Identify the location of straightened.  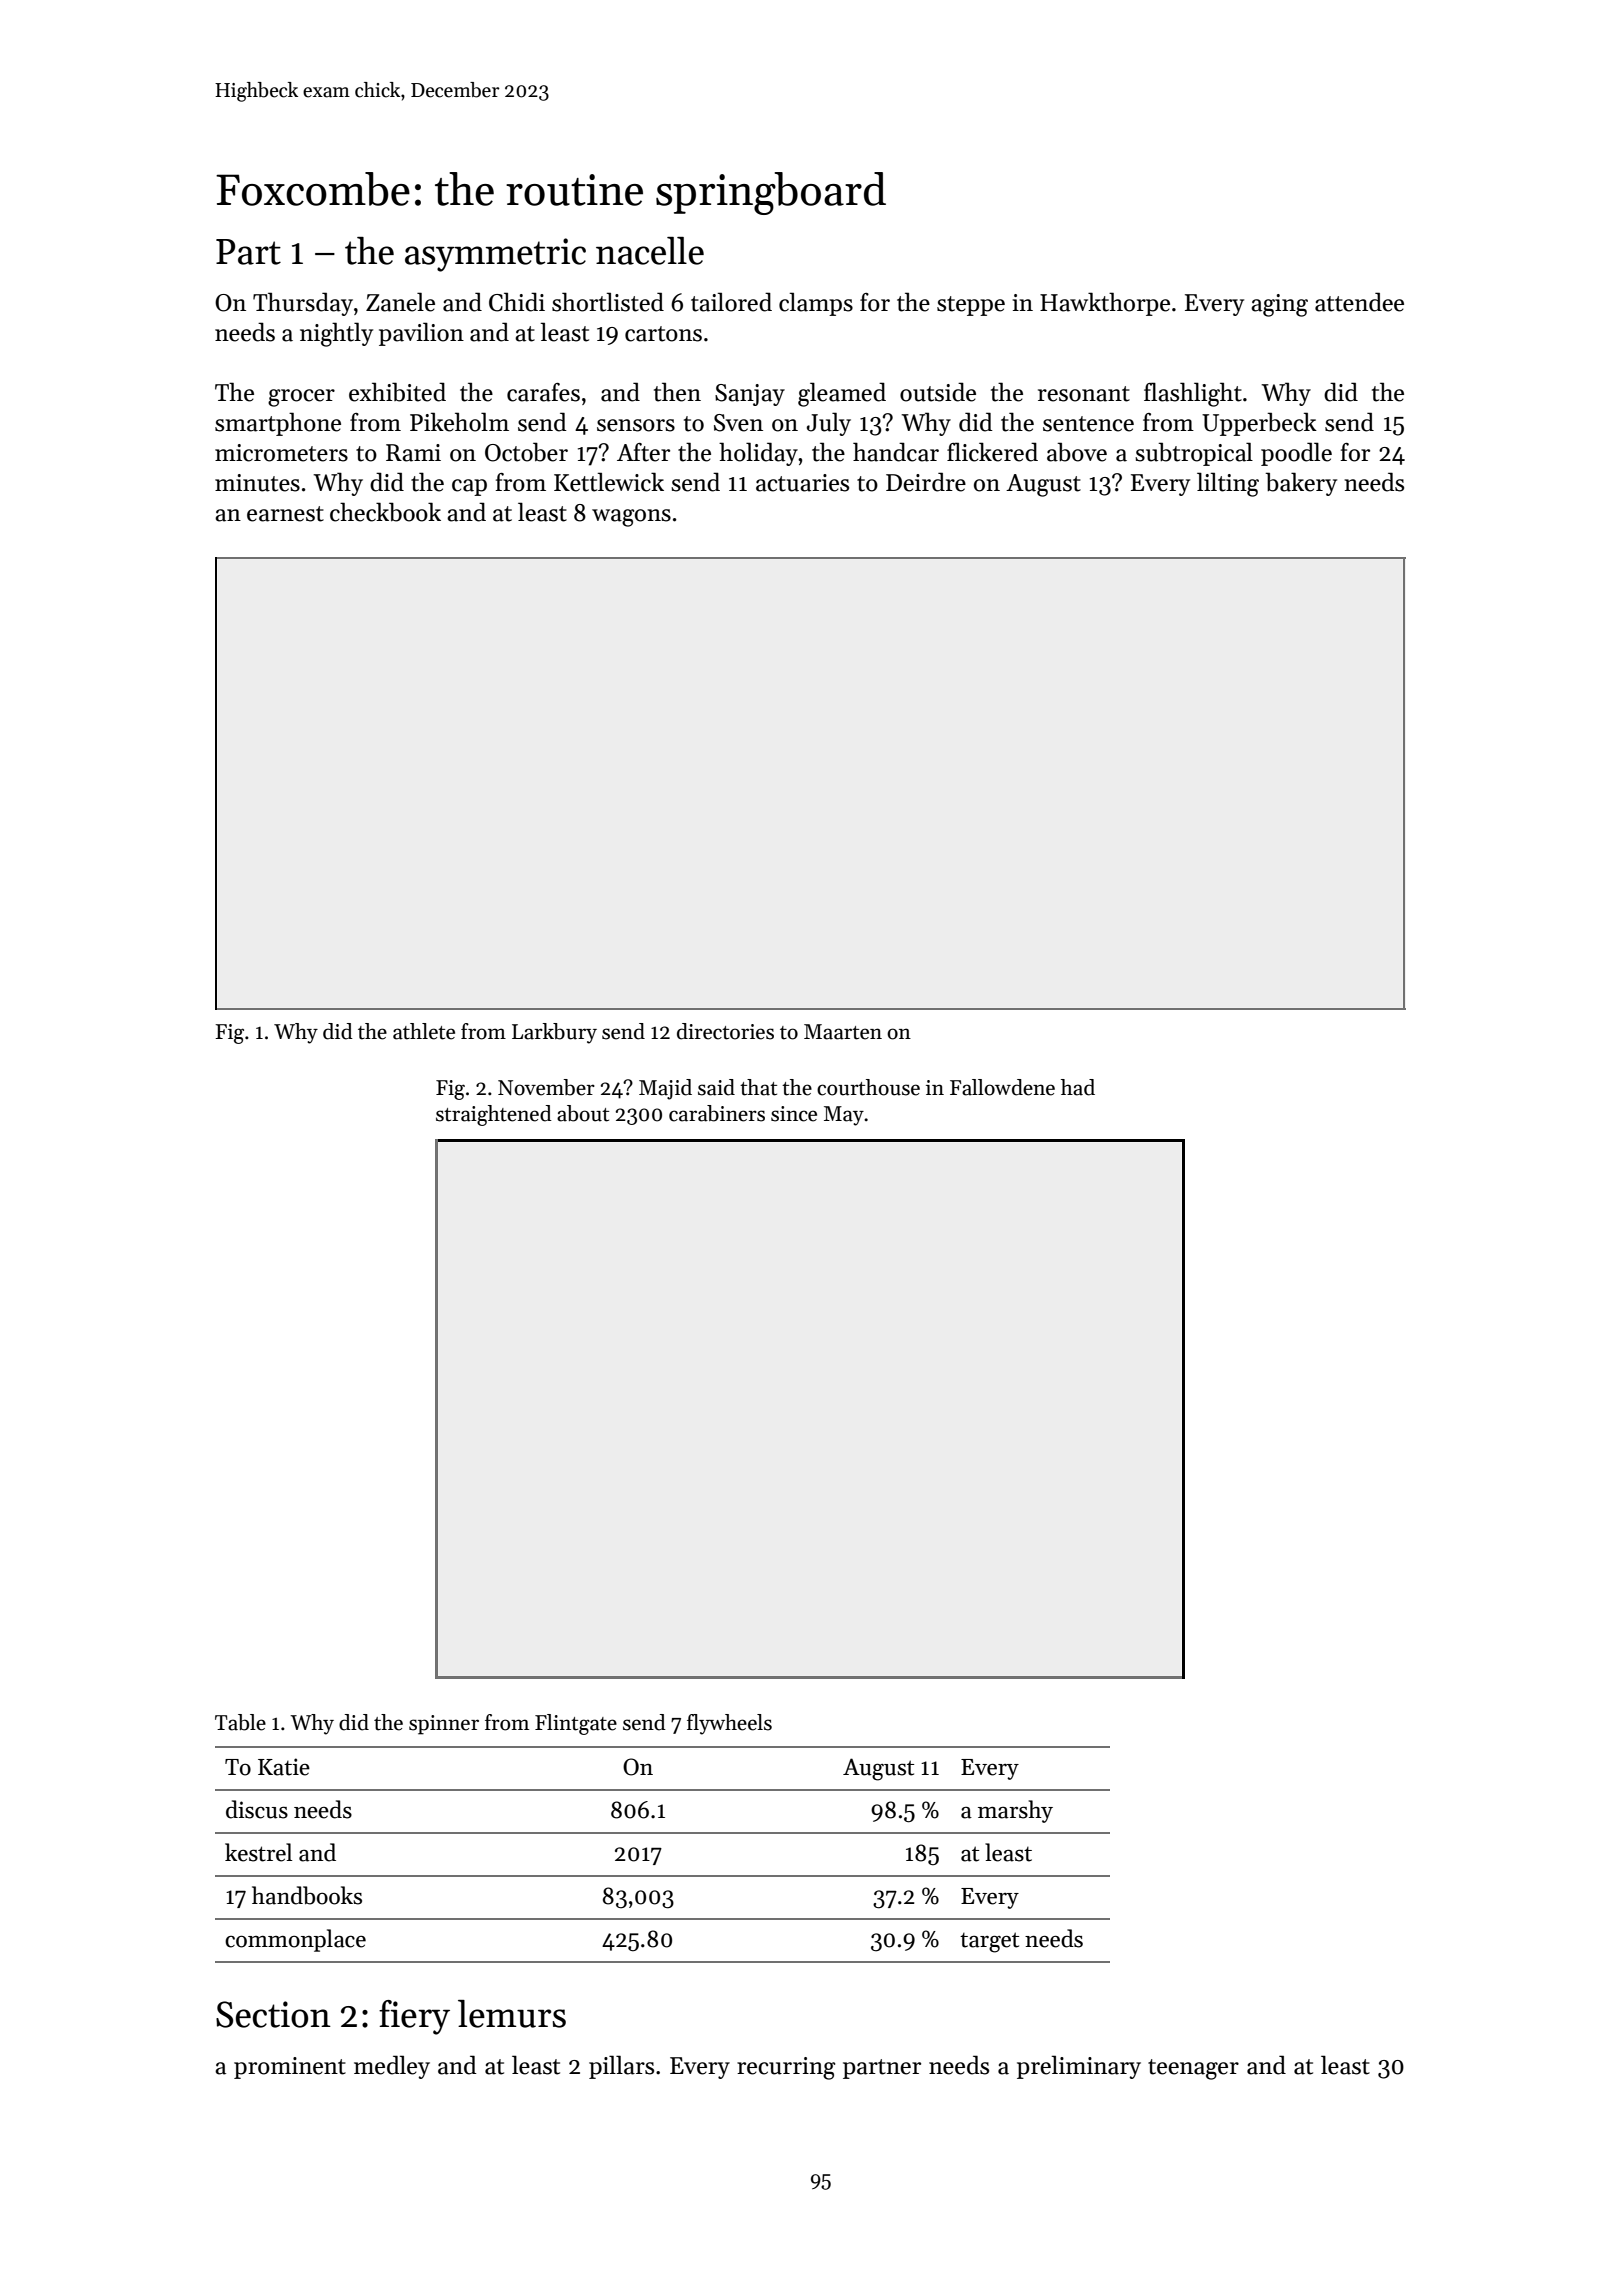
(494, 1115).
